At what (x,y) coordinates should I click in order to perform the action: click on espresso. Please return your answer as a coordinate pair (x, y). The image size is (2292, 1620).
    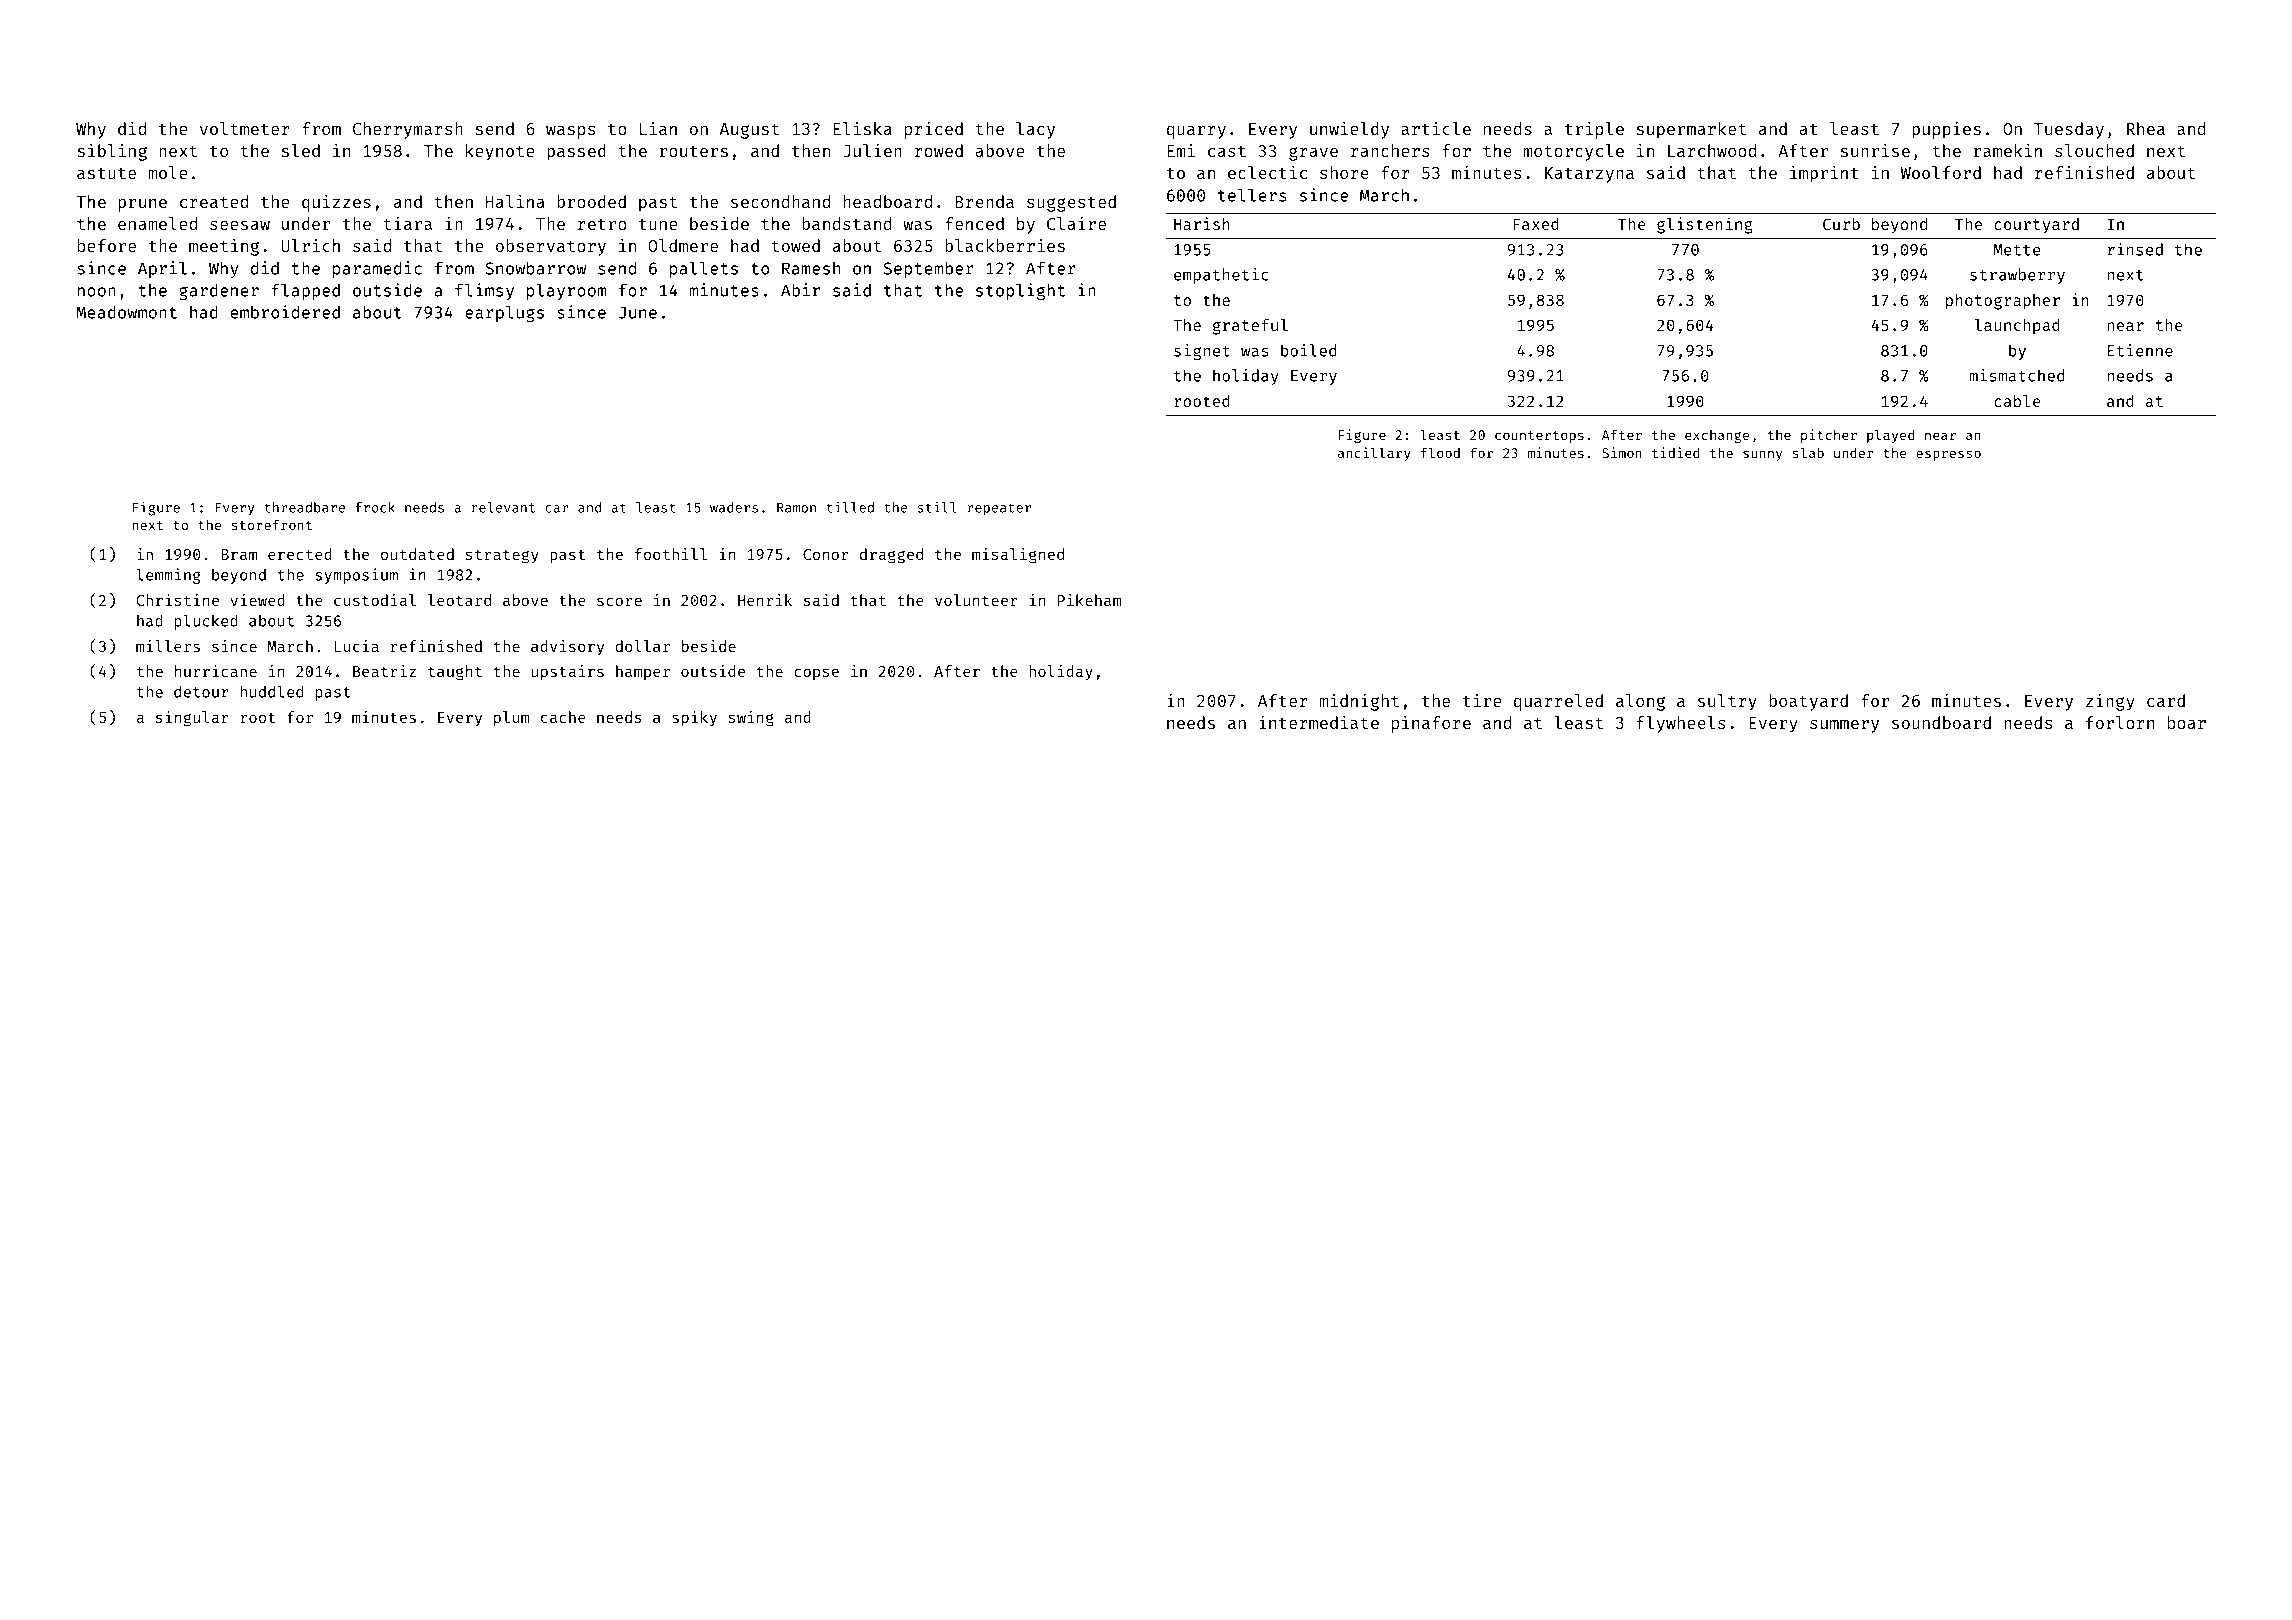
    Looking at the image, I should click on (1948, 455).
